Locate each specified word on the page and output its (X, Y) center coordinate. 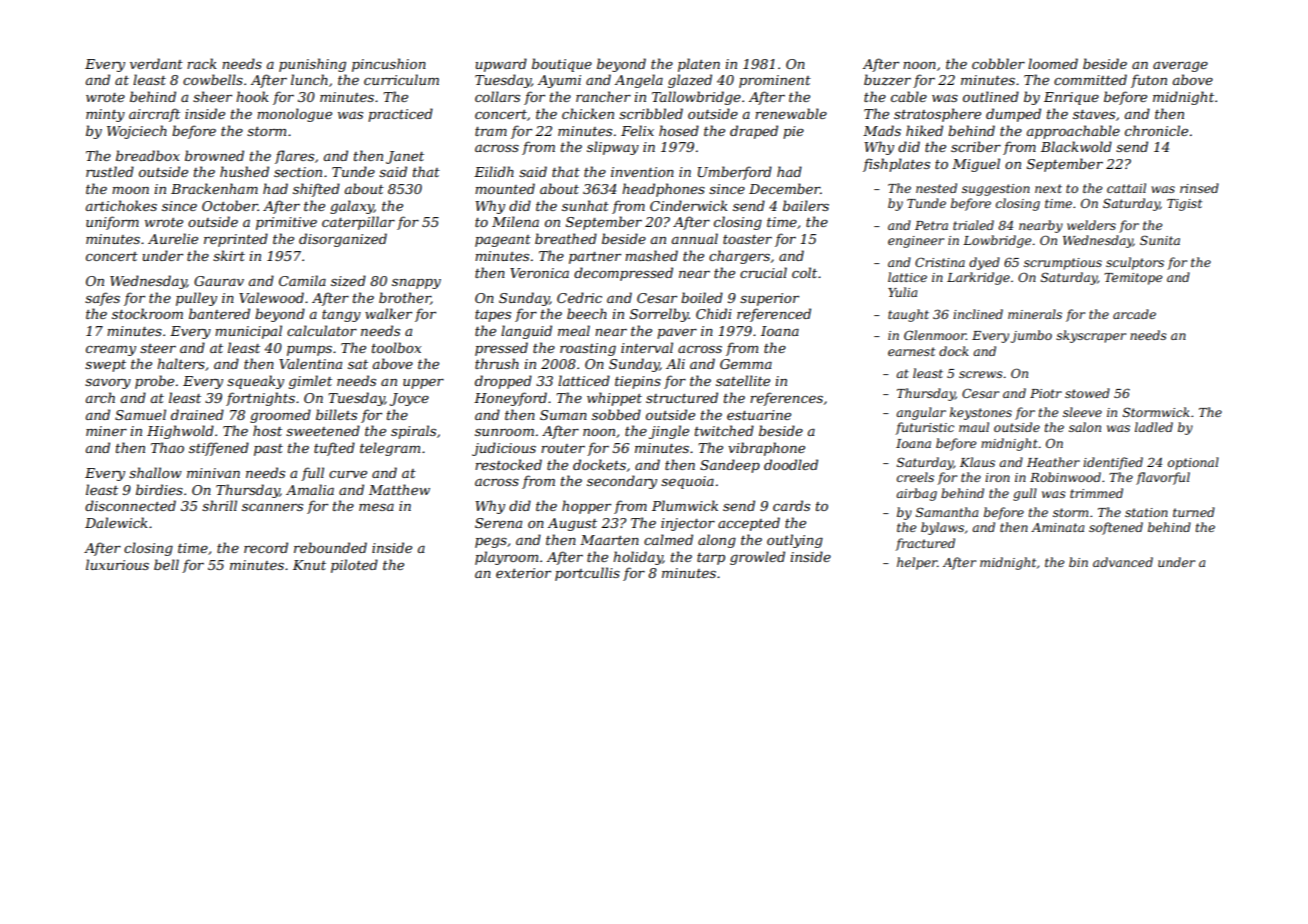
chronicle (1156, 130)
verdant (156, 63)
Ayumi (559, 81)
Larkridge (978, 278)
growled (757, 558)
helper (917, 563)
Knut (309, 565)
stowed (1087, 393)
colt (804, 272)
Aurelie (173, 238)
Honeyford (510, 399)
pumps (309, 351)
